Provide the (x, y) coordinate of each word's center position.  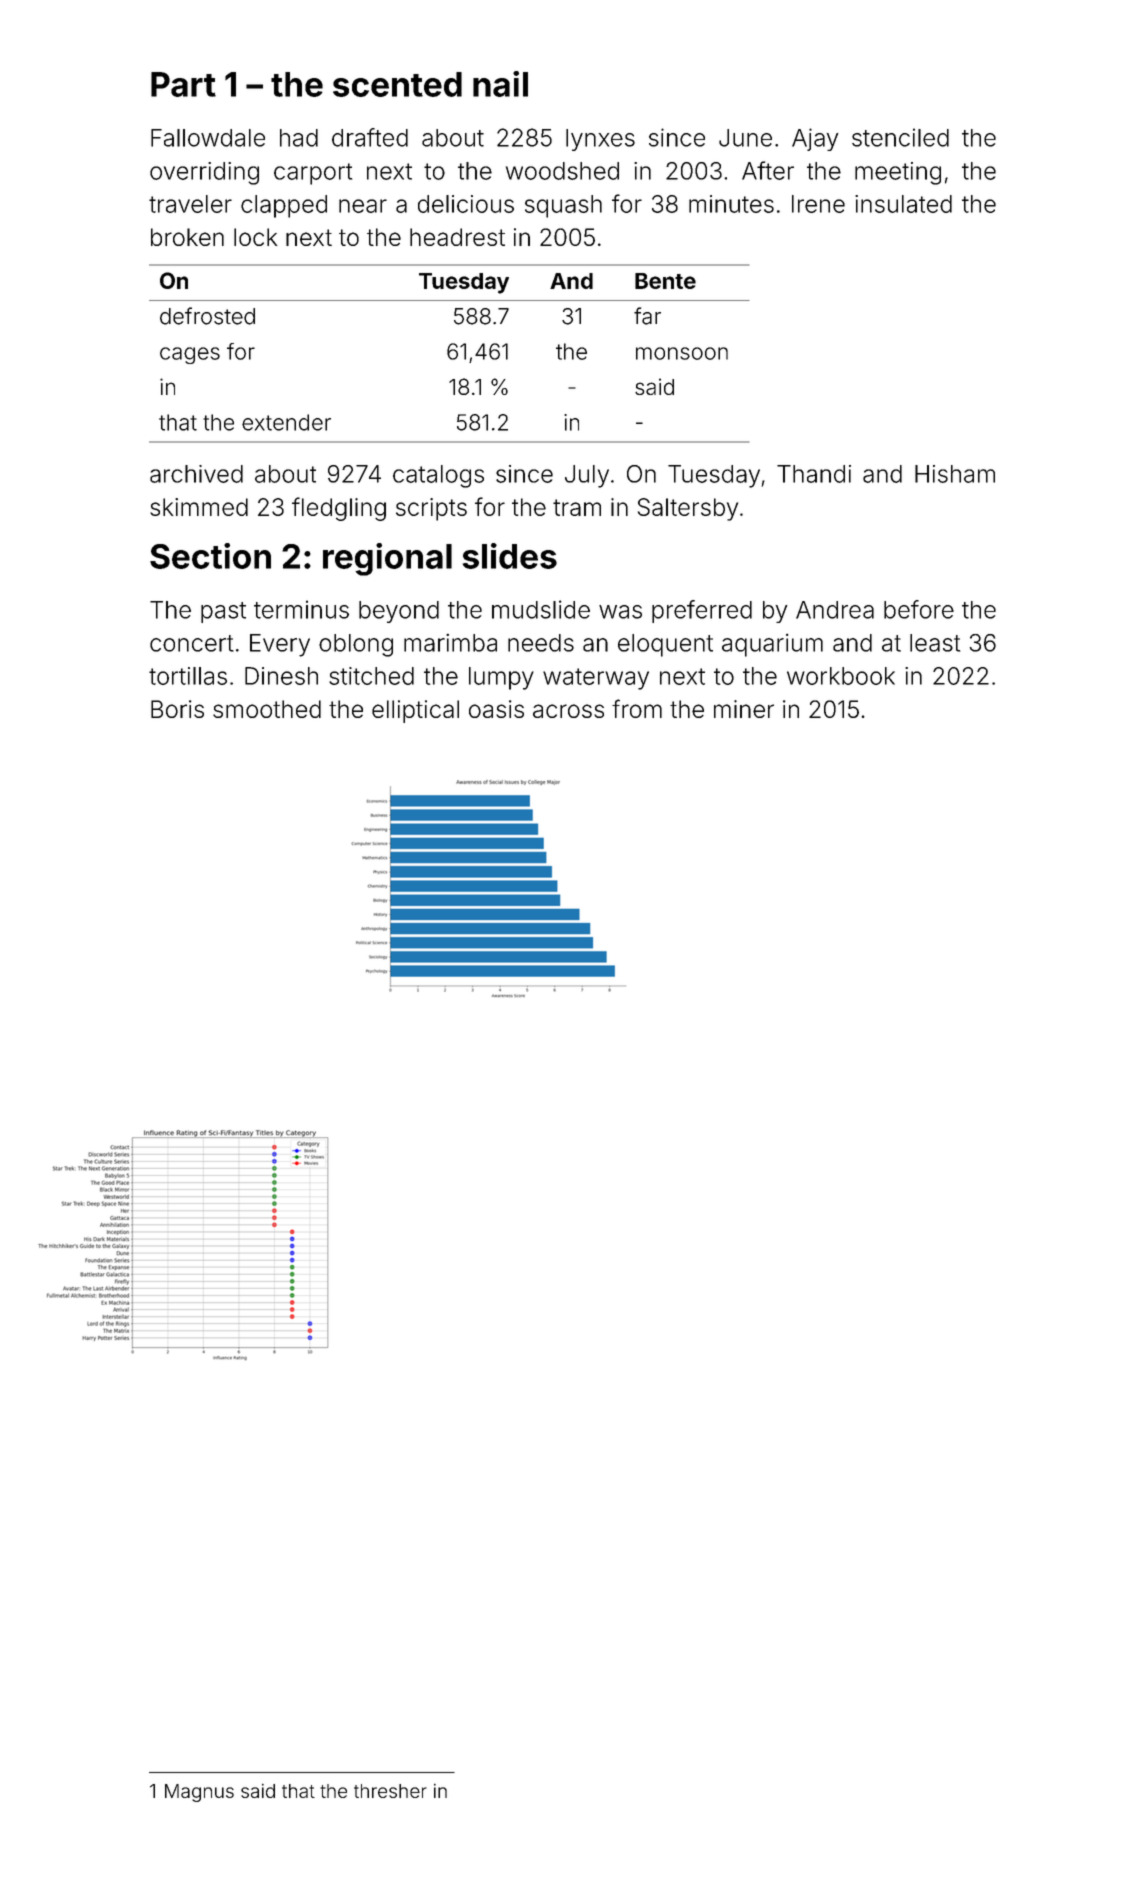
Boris (177, 709)
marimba (450, 643)
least (935, 643)
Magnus (199, 1793)
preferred (702, 611)
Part (183, 84)
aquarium (772, 645)
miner (744, 709)
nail (500, 84)
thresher (390, 1791)
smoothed (267, 709)
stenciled (900, 137)
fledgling (339, 509)
